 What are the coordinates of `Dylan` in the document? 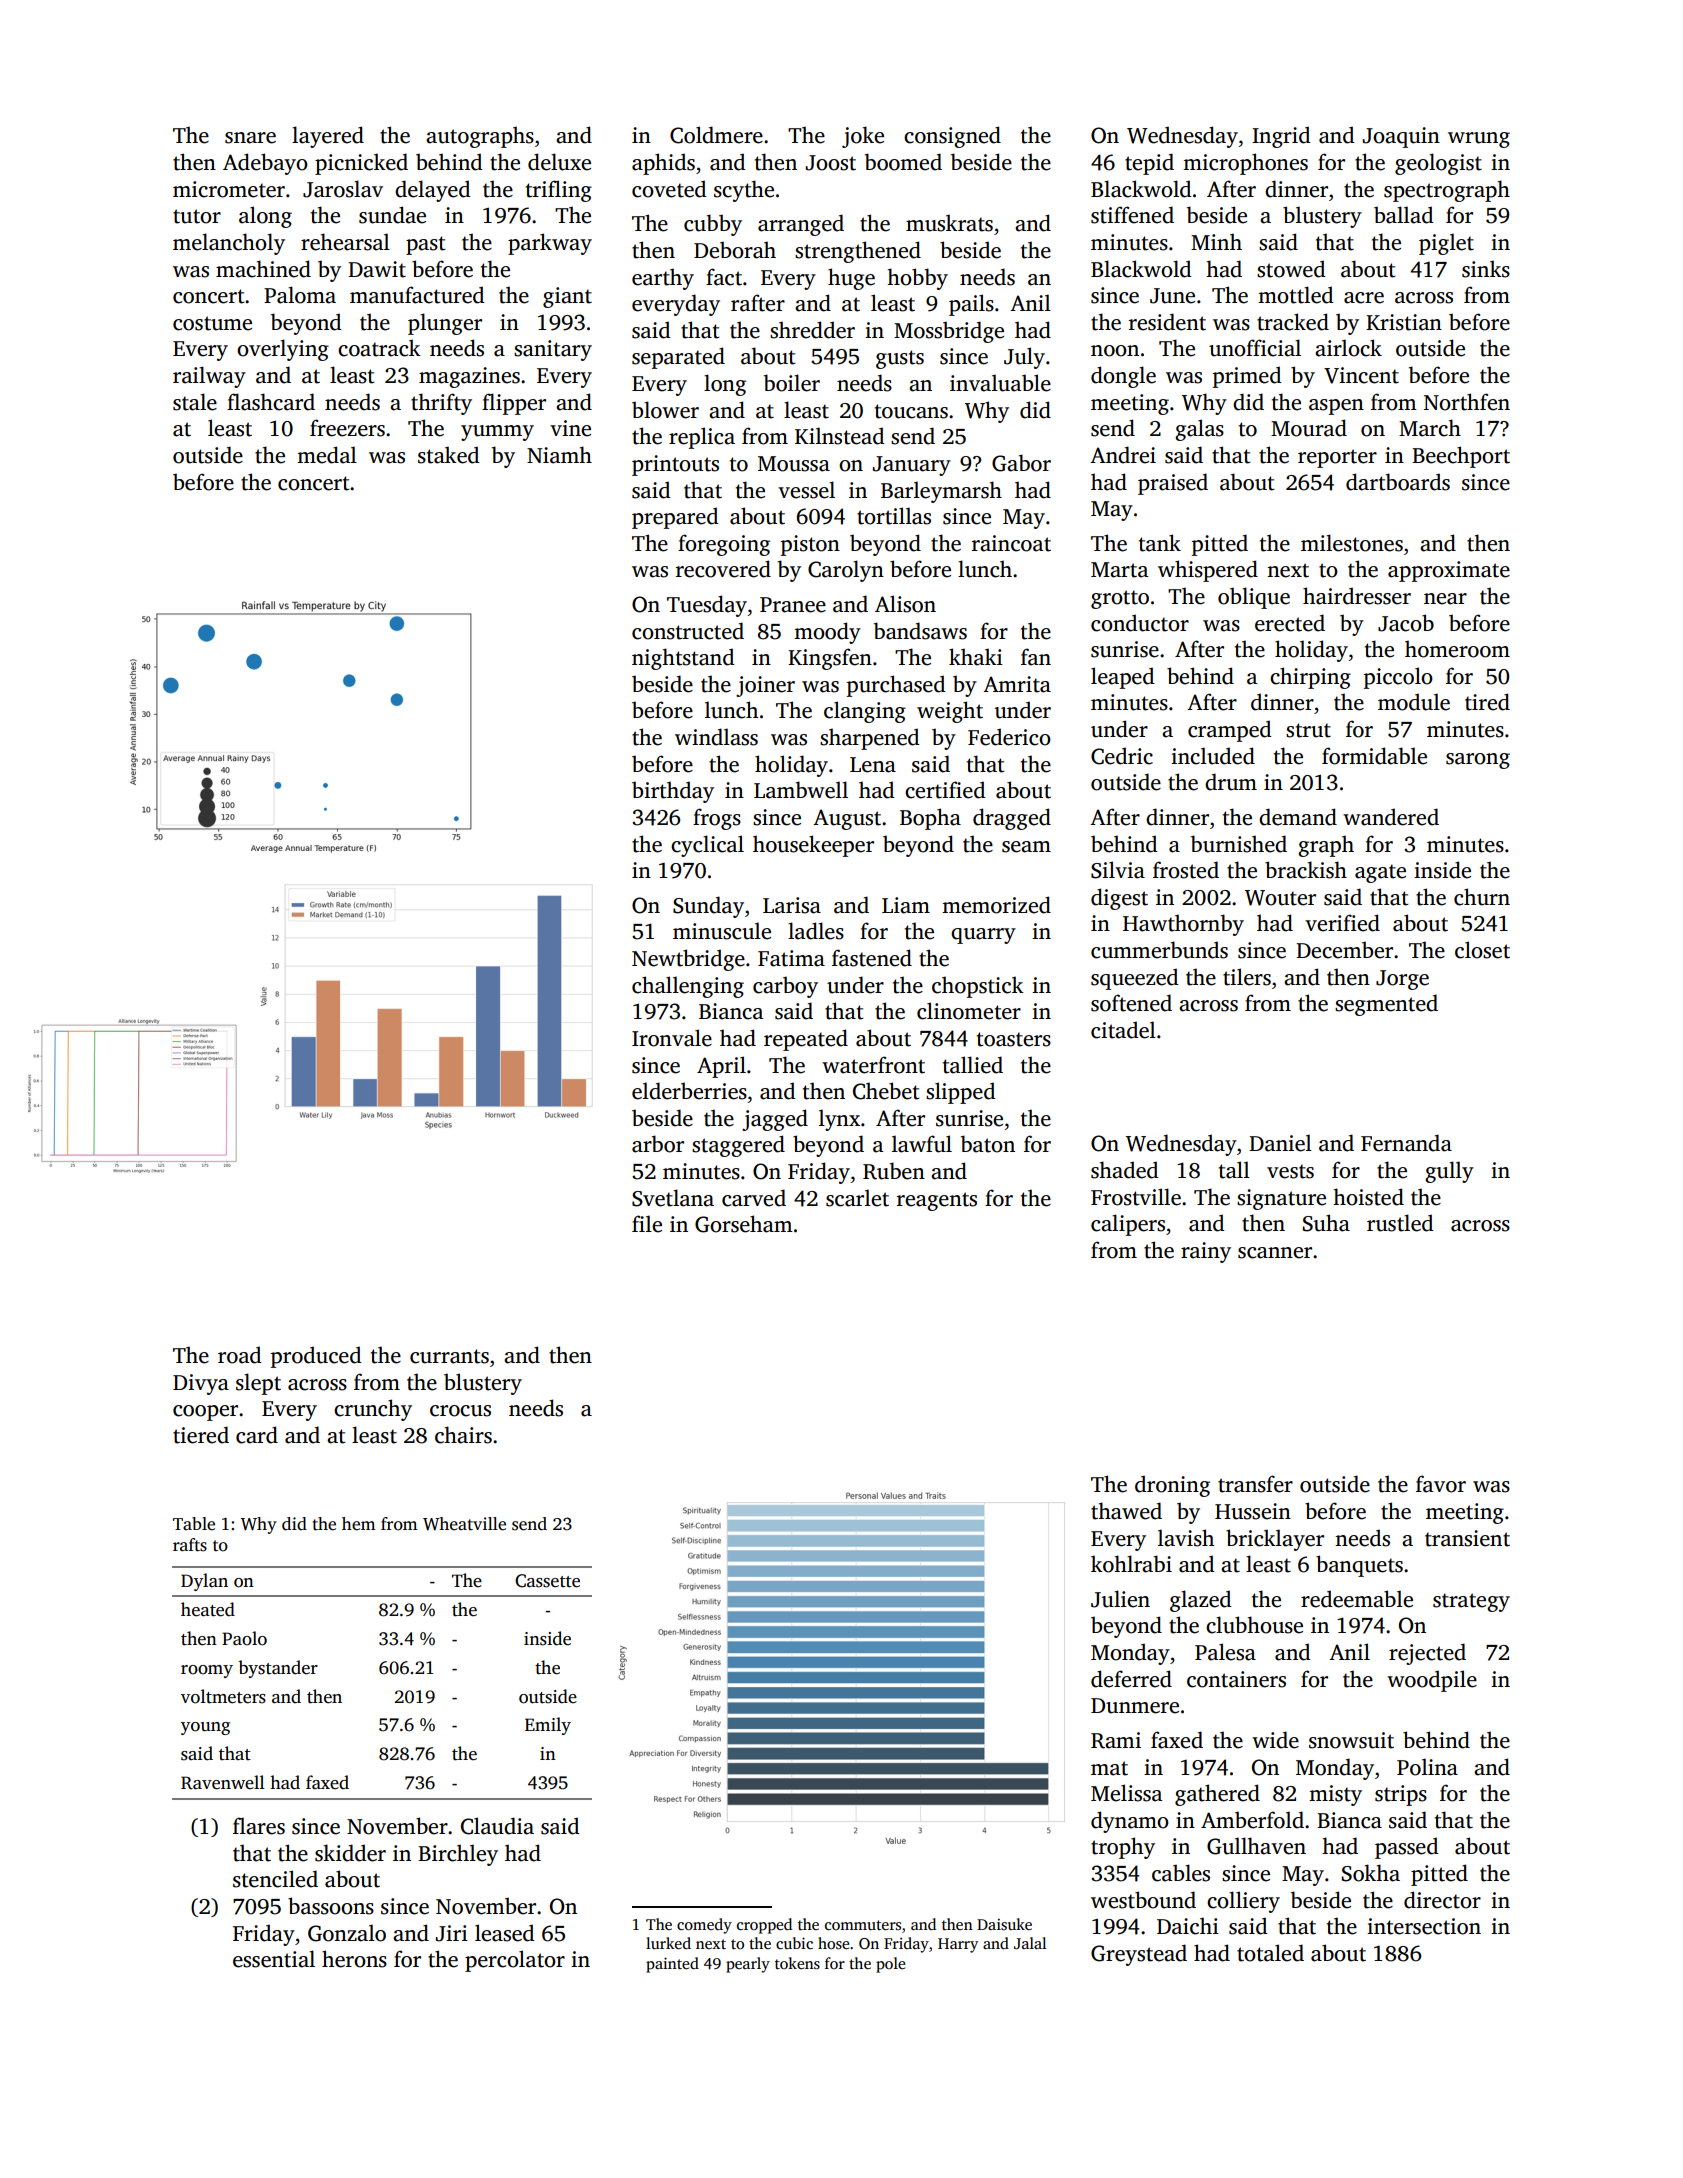 It's located at (204, 1582).
